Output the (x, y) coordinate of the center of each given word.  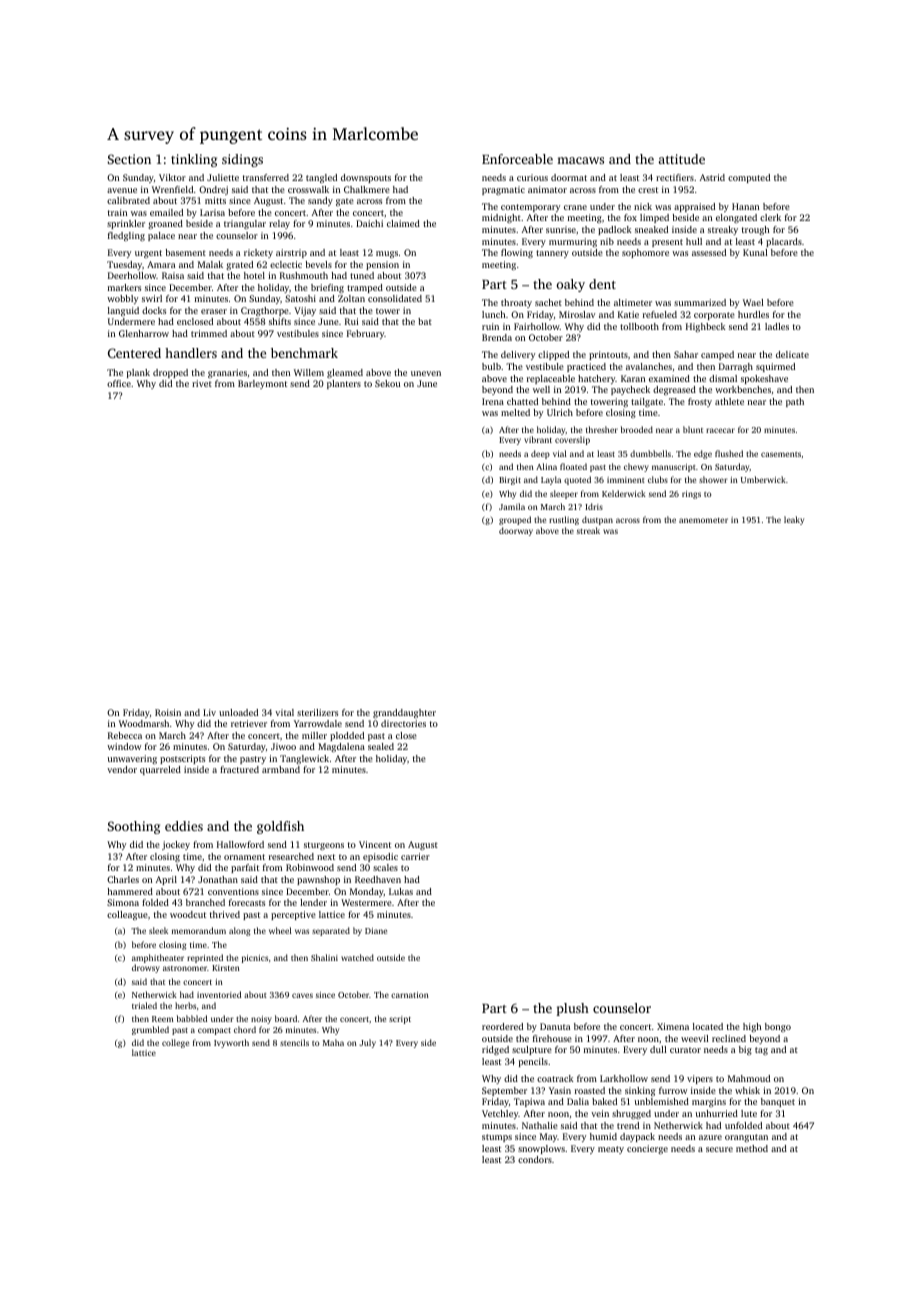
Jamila (512, 506)
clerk (770, 217)
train (117, 212)
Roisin (168, 712)
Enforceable (517, 159)
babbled (192, 1018)
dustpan (597, 520)
